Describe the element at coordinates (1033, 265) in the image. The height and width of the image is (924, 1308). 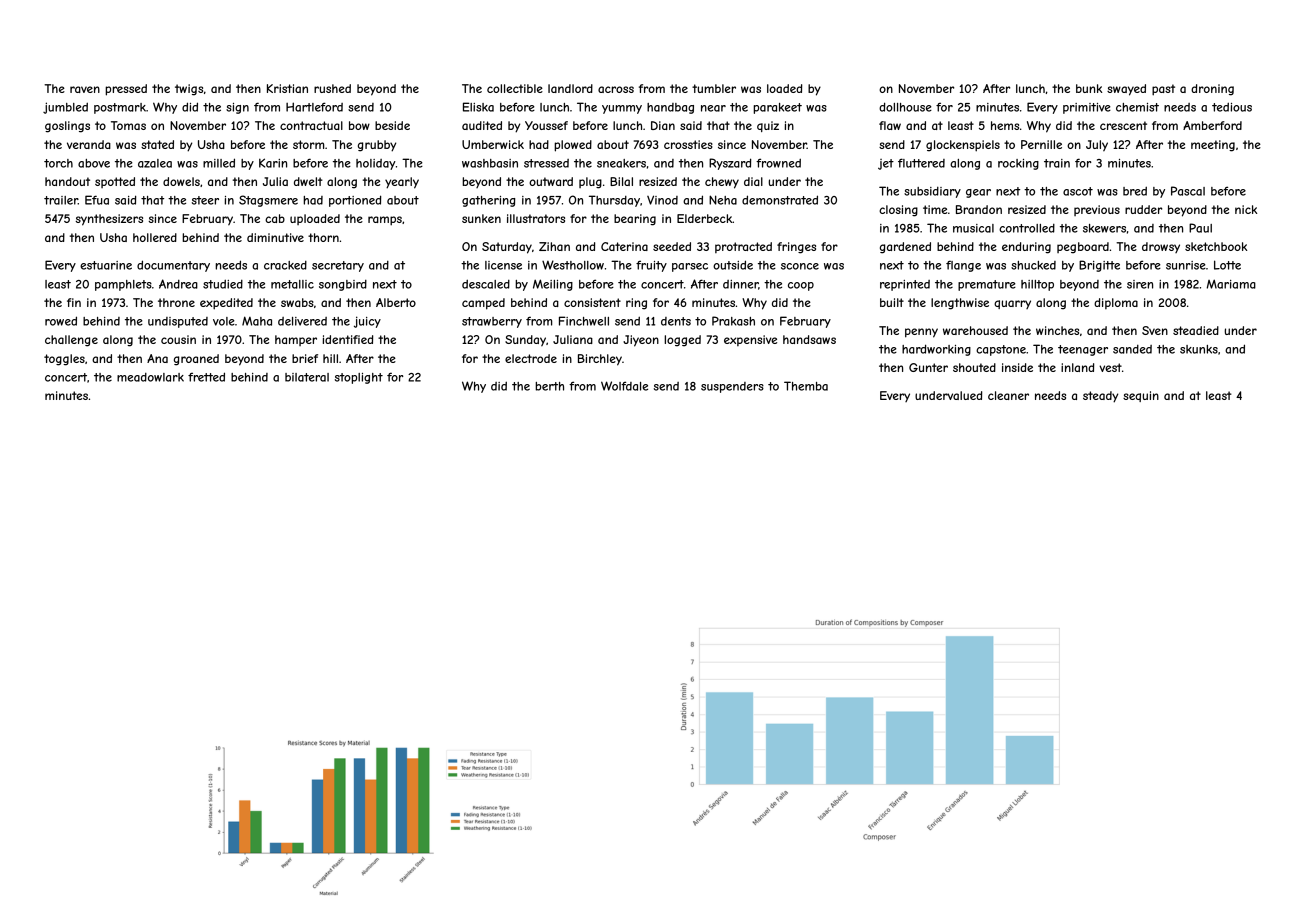
I see `shucked` at that location.
